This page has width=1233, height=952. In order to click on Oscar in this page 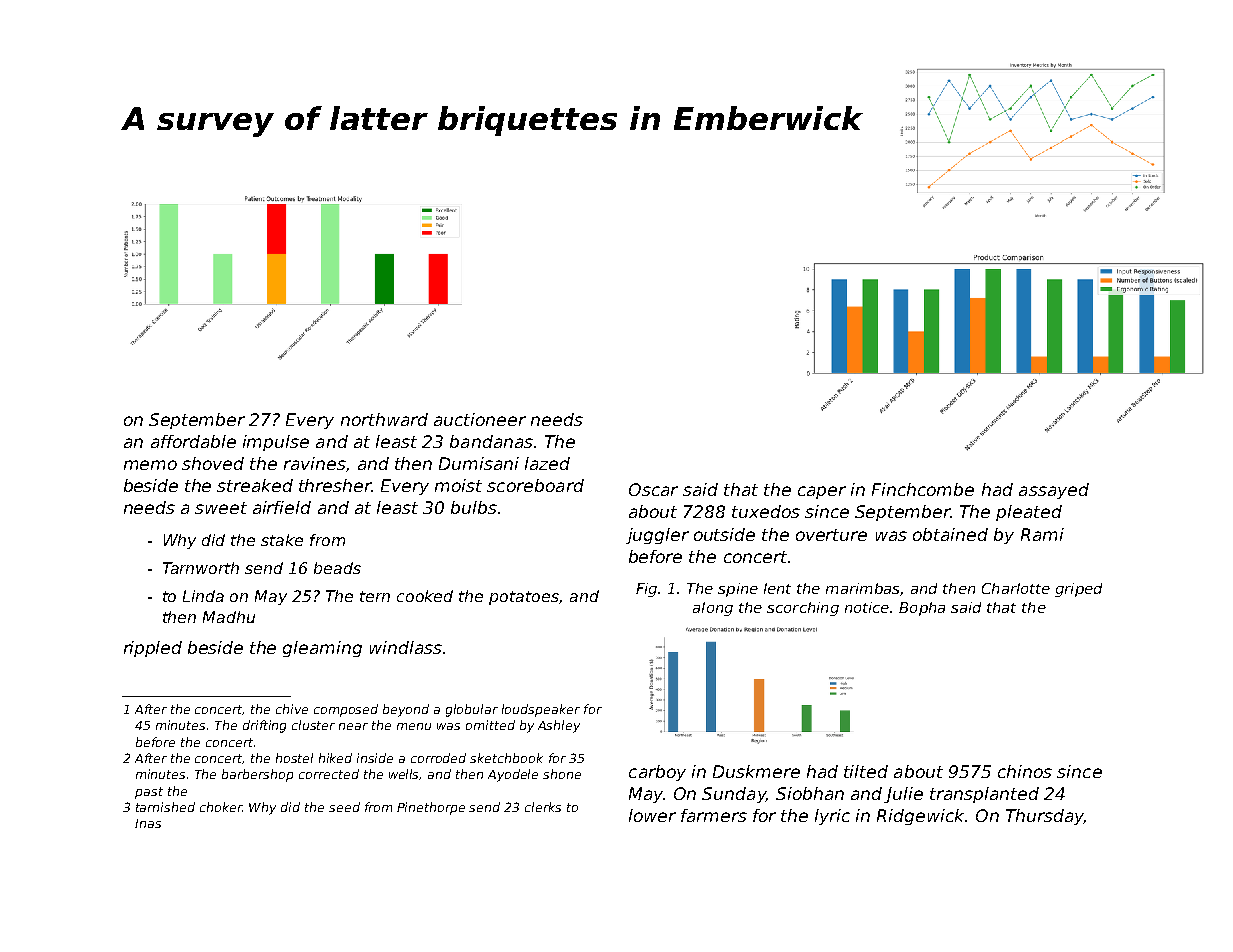, I will do `click(653, 489)`.
